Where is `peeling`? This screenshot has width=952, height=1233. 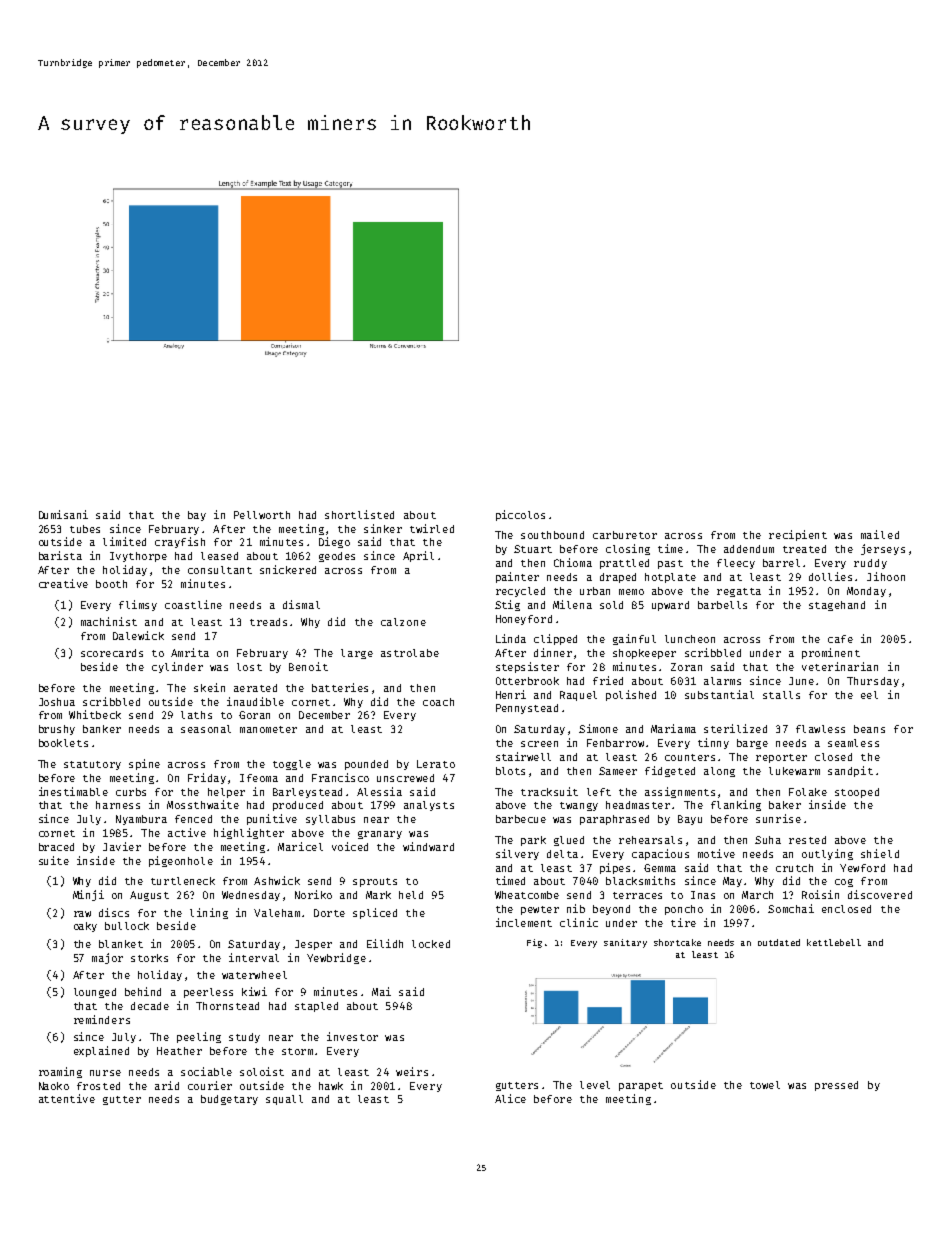 peeling is located at coordinates (199, 1037).
